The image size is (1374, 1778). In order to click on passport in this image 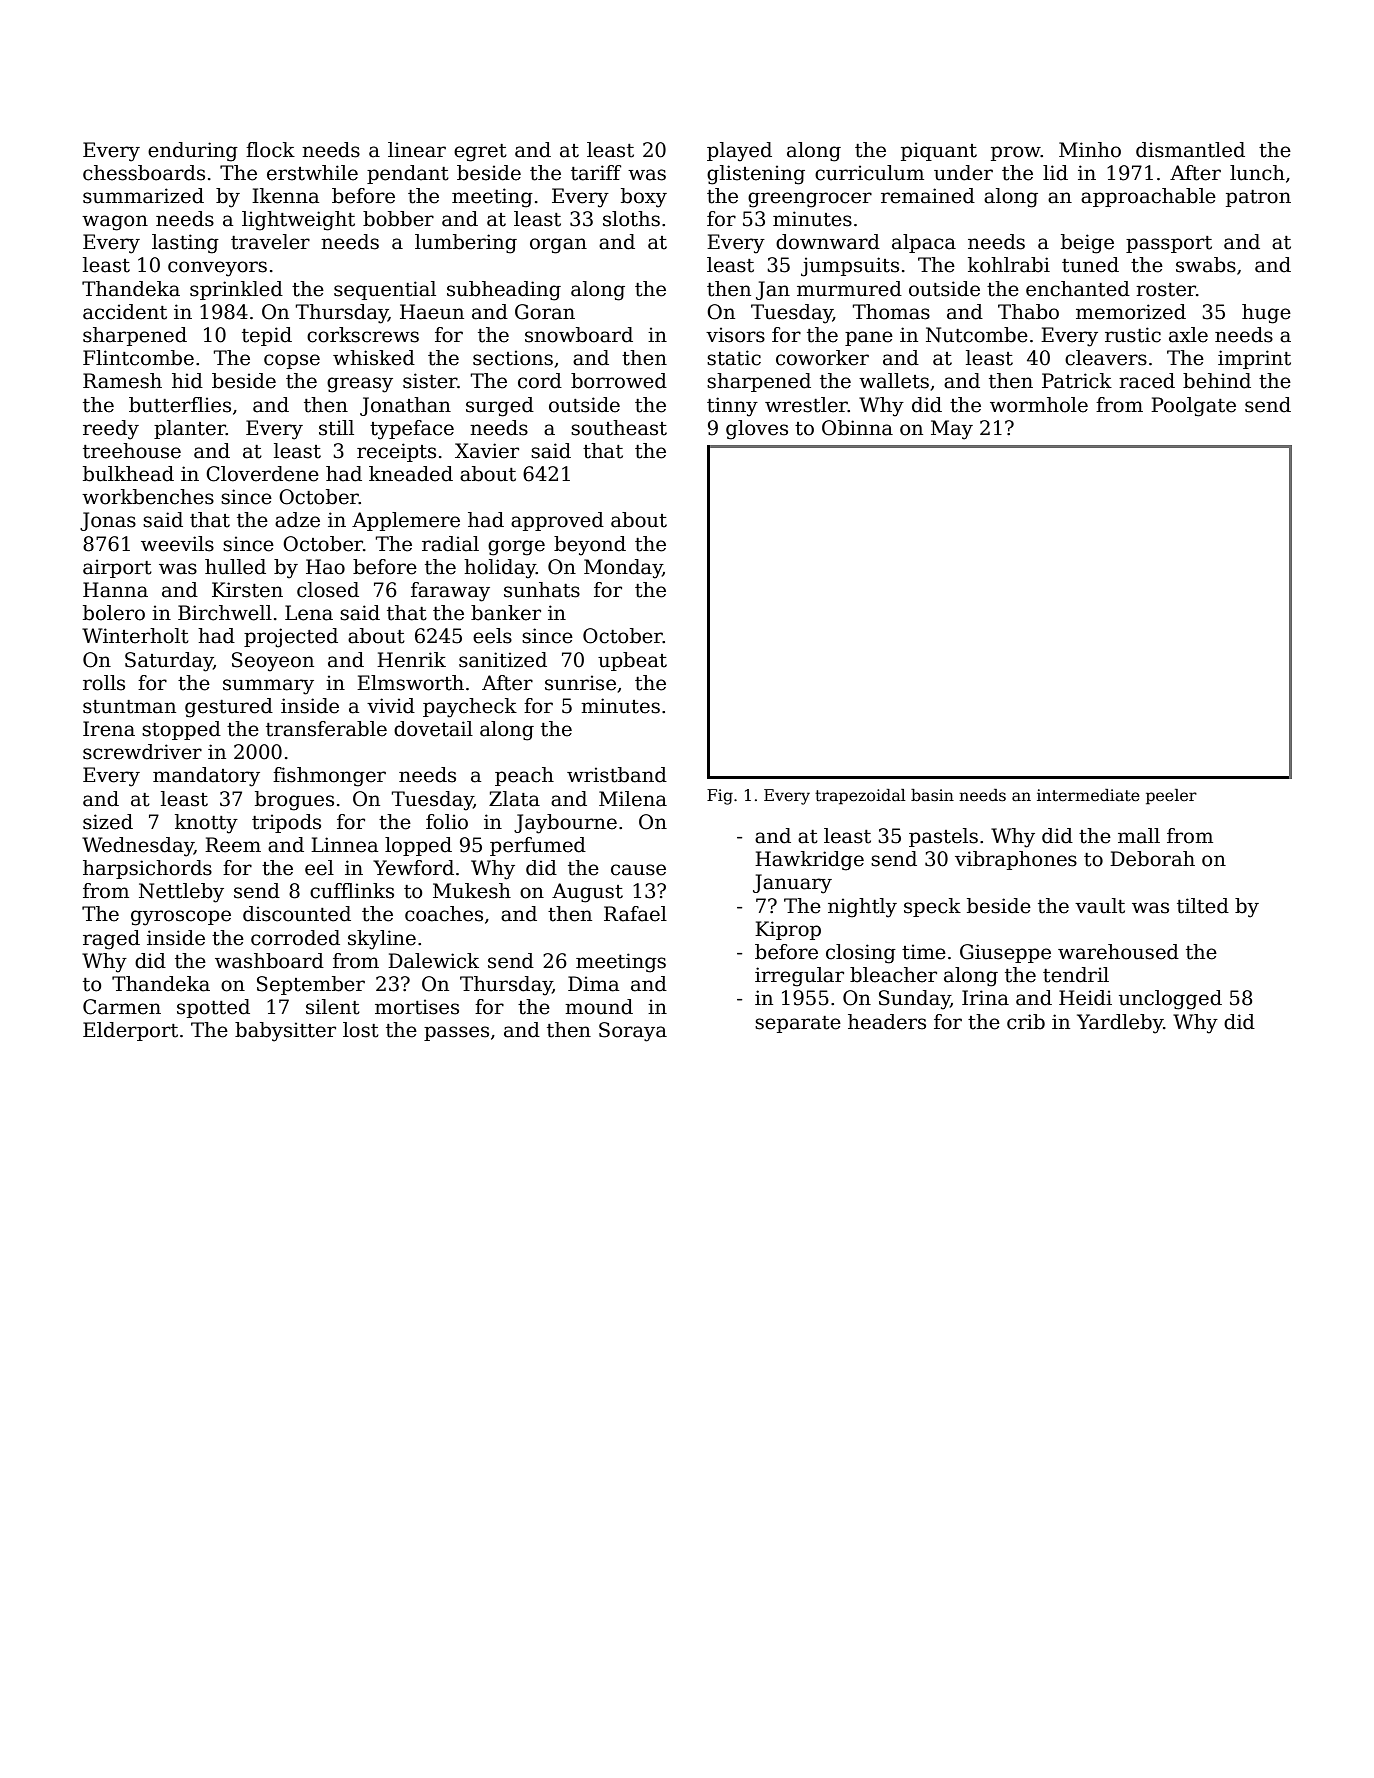, I will do `click(1169, 244)`.
